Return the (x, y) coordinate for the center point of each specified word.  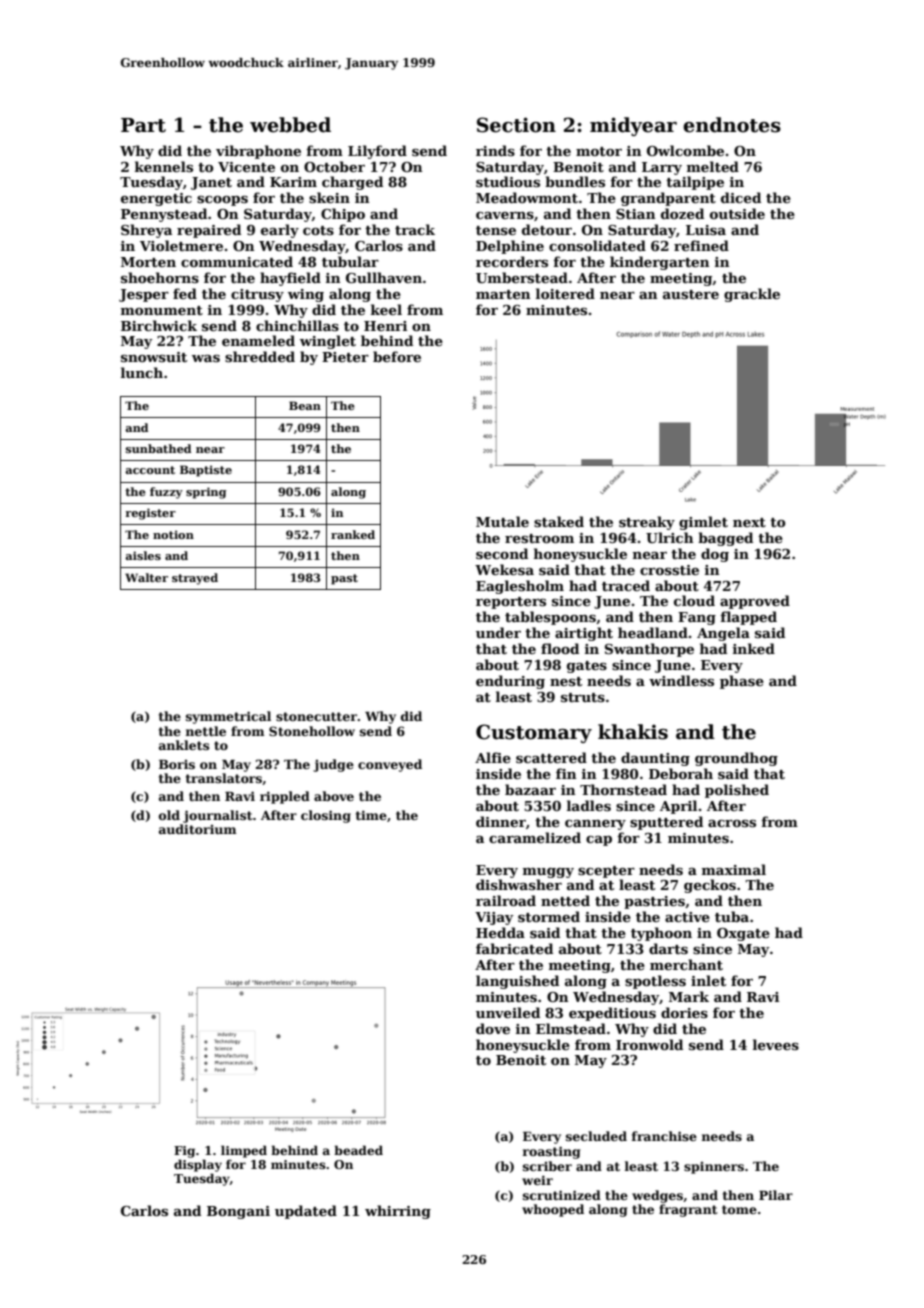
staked (559, 521)
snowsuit (154, 357)
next (749, 522)
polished (737, 791)
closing (326, 816)
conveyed (390, 765)
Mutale (502, 521)
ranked (353, 534)
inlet (708, 980)
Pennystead (164, 215)
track (415, 229)
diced (741, 197)
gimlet (703, 523)
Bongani (238, 1212)
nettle (206, 731)
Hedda (500, 932)
